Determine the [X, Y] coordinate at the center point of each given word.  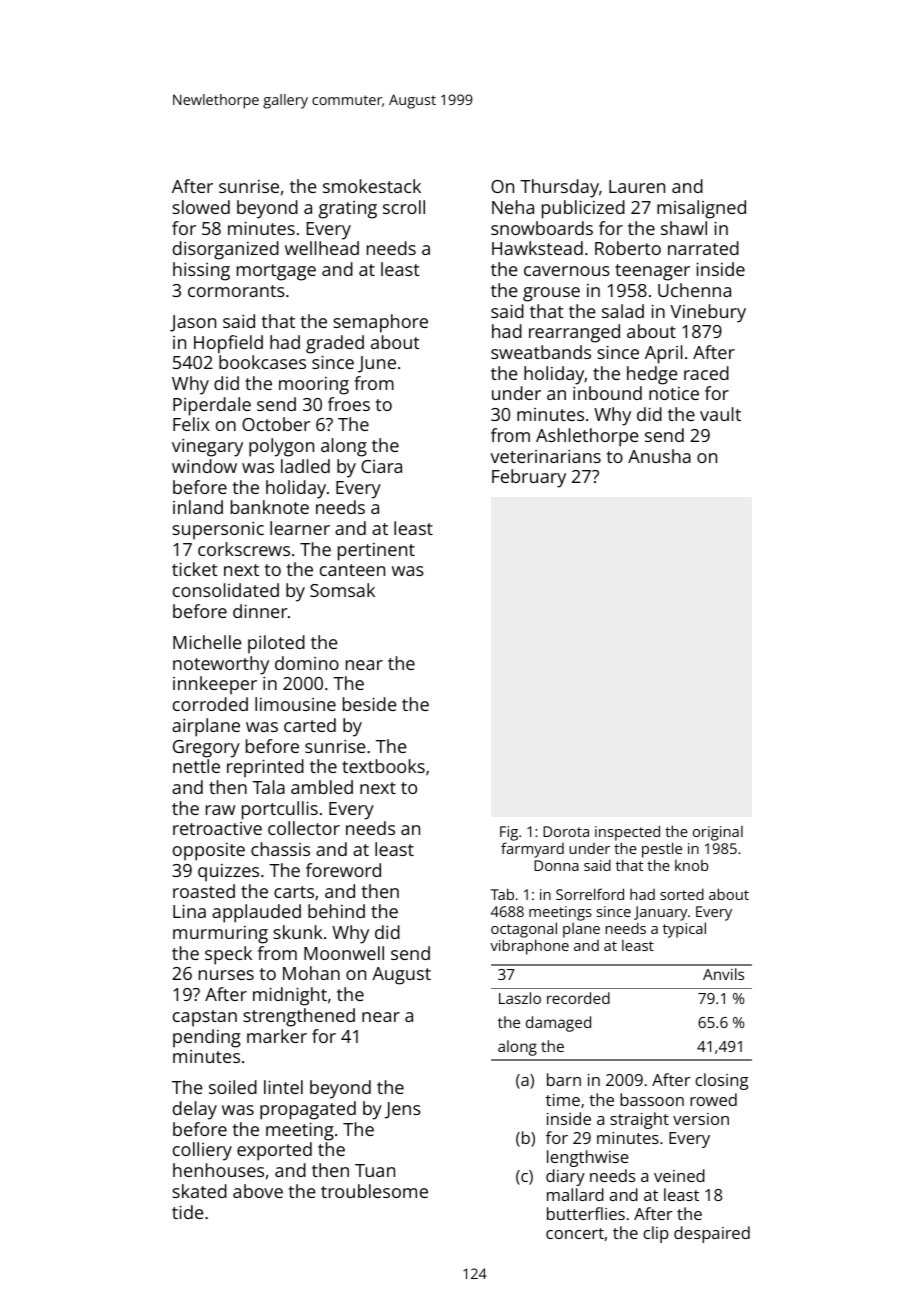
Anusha [659, 456]
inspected [627, 833]
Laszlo [520, 998]
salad [623, 311]
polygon [281, 447]
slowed [201, 207]
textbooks [383, 766]
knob [691, 865]
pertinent [376, 552]
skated [199, 1191]
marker [277, 1036]
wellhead [322, 248]
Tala [268, 787]
